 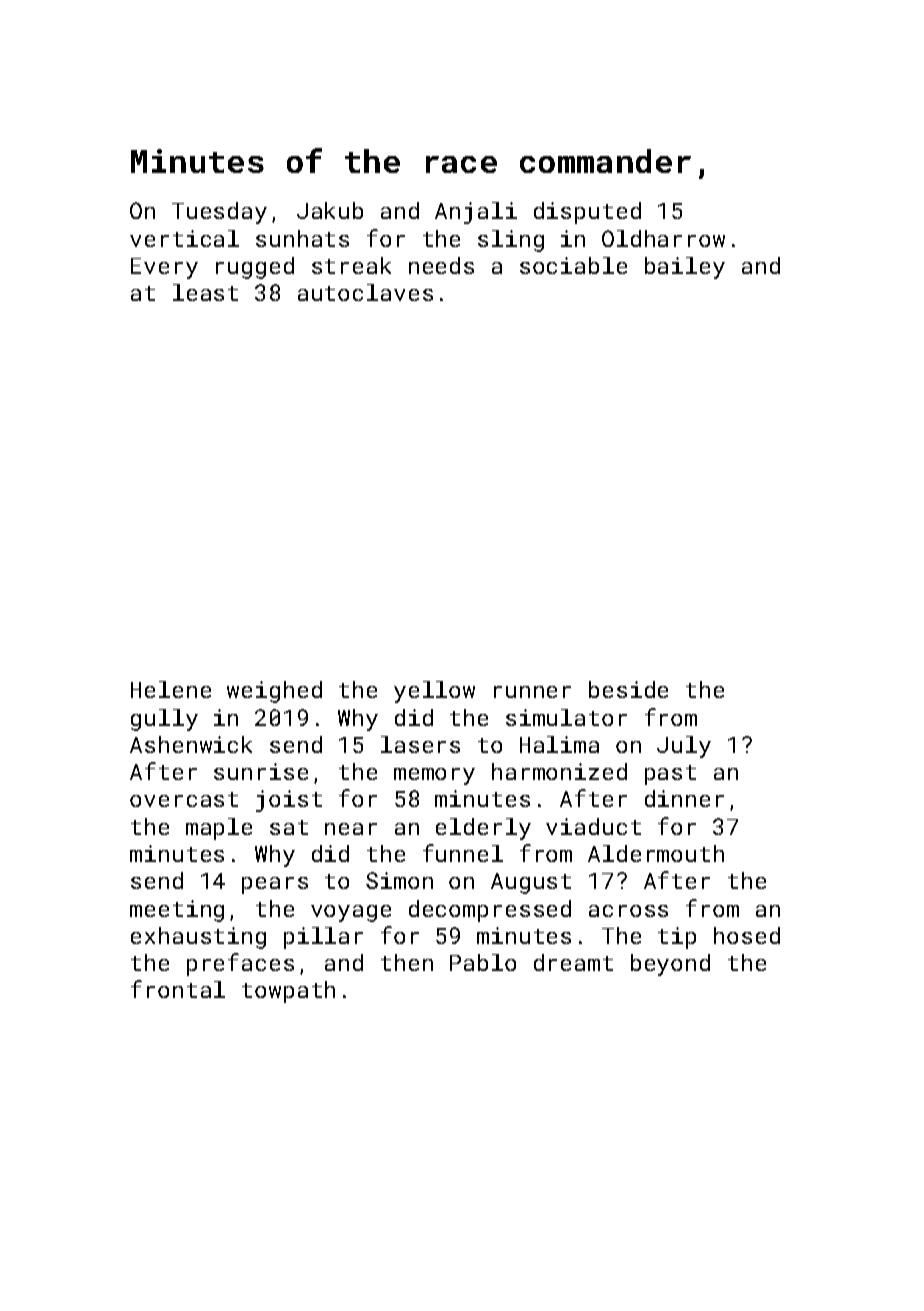 What do you see at coordinates (171, 689) in the page?
I see `Helene` at bounding box center [171, 689].
